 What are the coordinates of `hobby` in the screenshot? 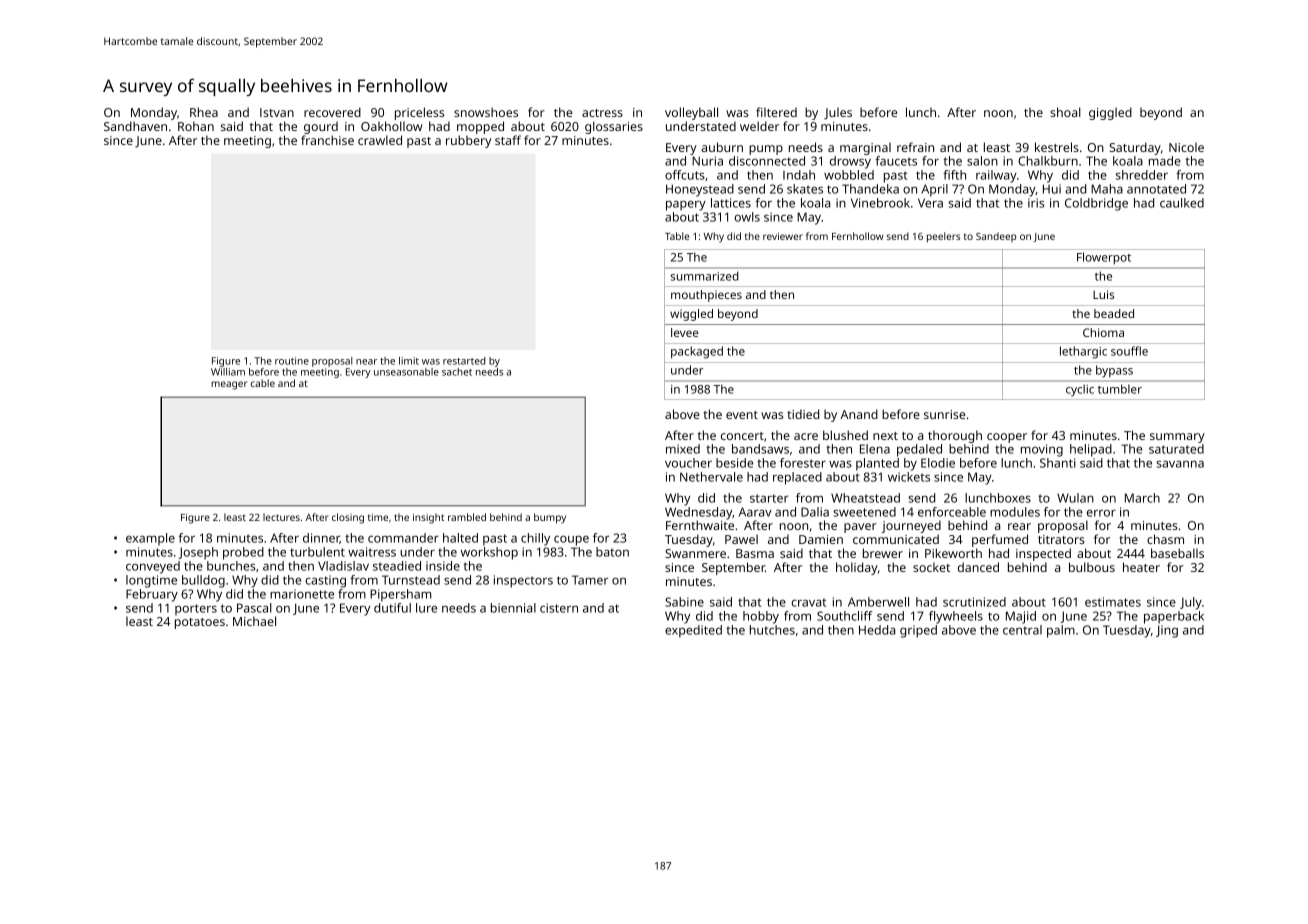 It's located at (761, 617).
